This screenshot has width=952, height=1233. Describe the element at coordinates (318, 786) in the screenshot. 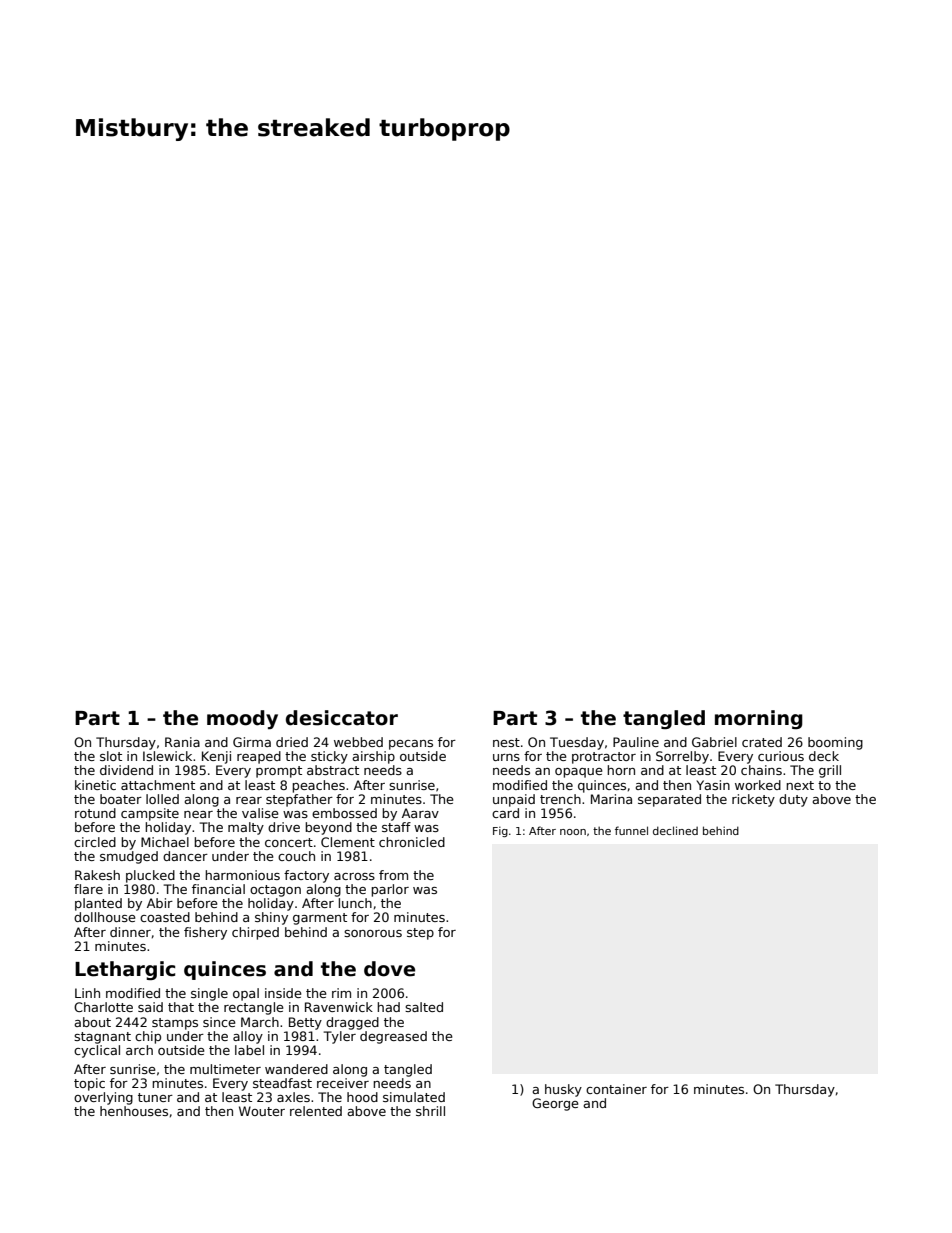

I see `peaches` at that location.
